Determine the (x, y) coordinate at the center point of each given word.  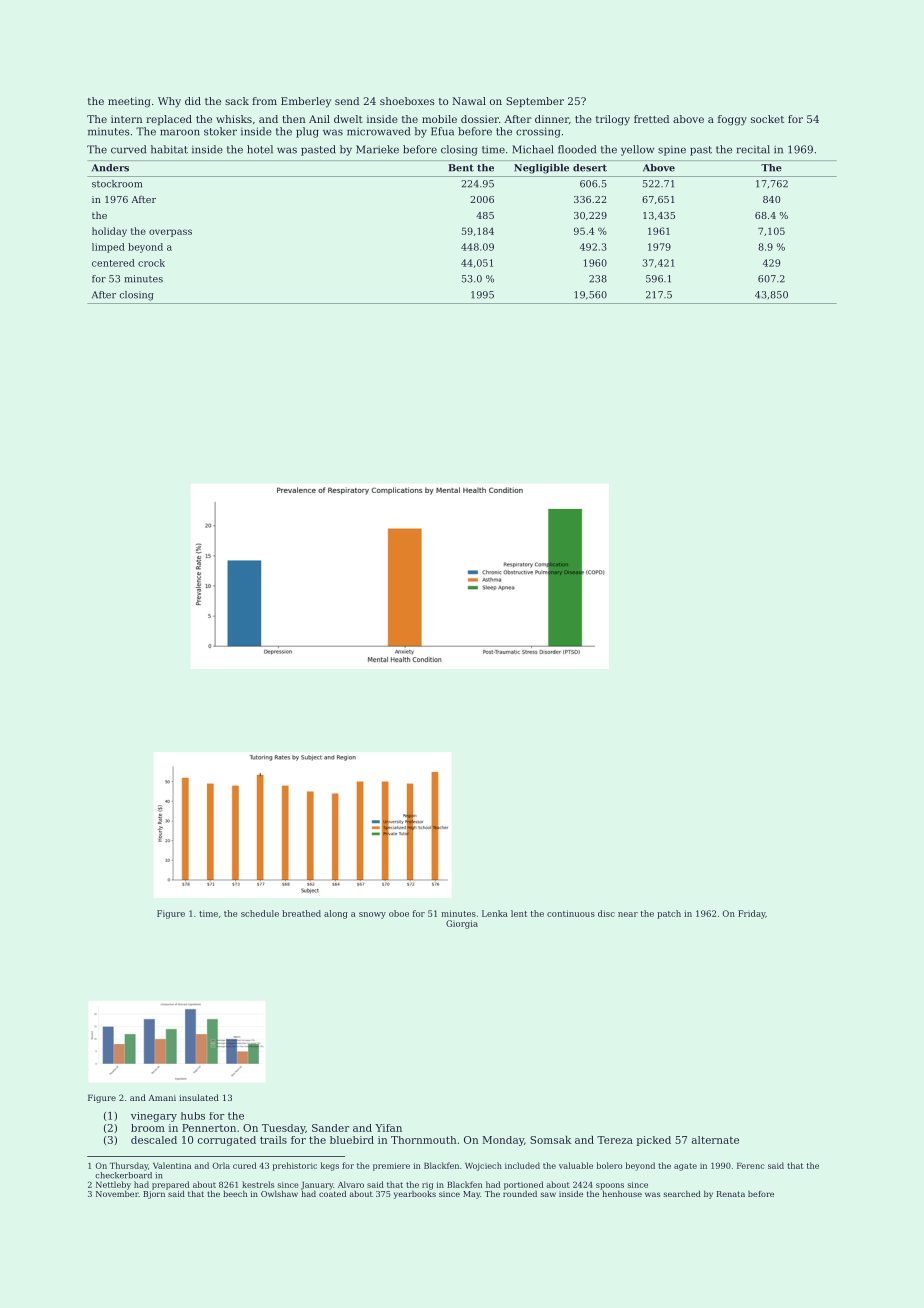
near (628, 914)
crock (151, 263)
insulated (199, 1097)
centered (113, 263)
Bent (461, 168)
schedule (260, 913)
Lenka (495, 913)
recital (753, 149)
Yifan (388, 1128)
